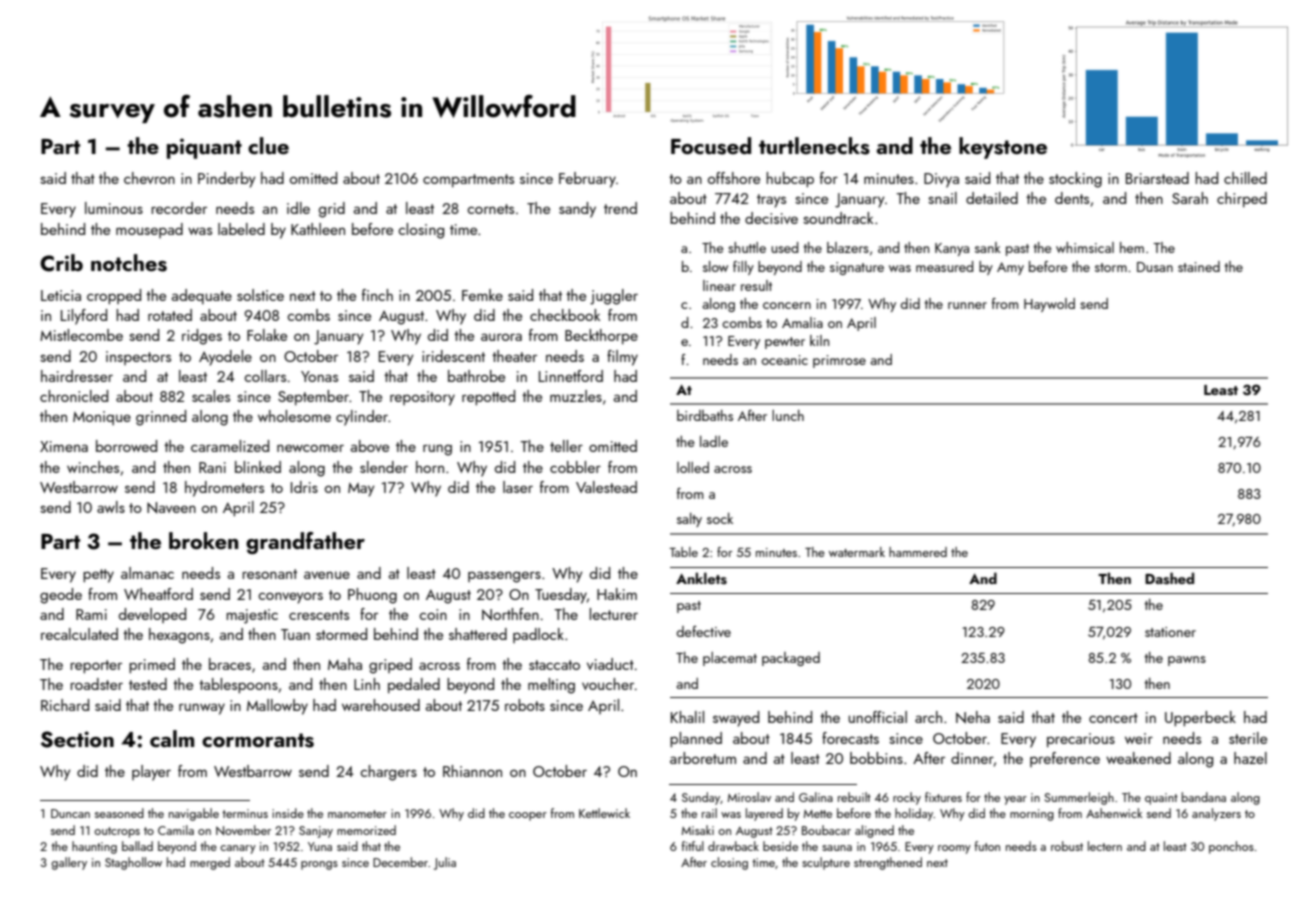 This document has width=1308, height=924. I want to click on Kettlewick, so click(604, 813).
